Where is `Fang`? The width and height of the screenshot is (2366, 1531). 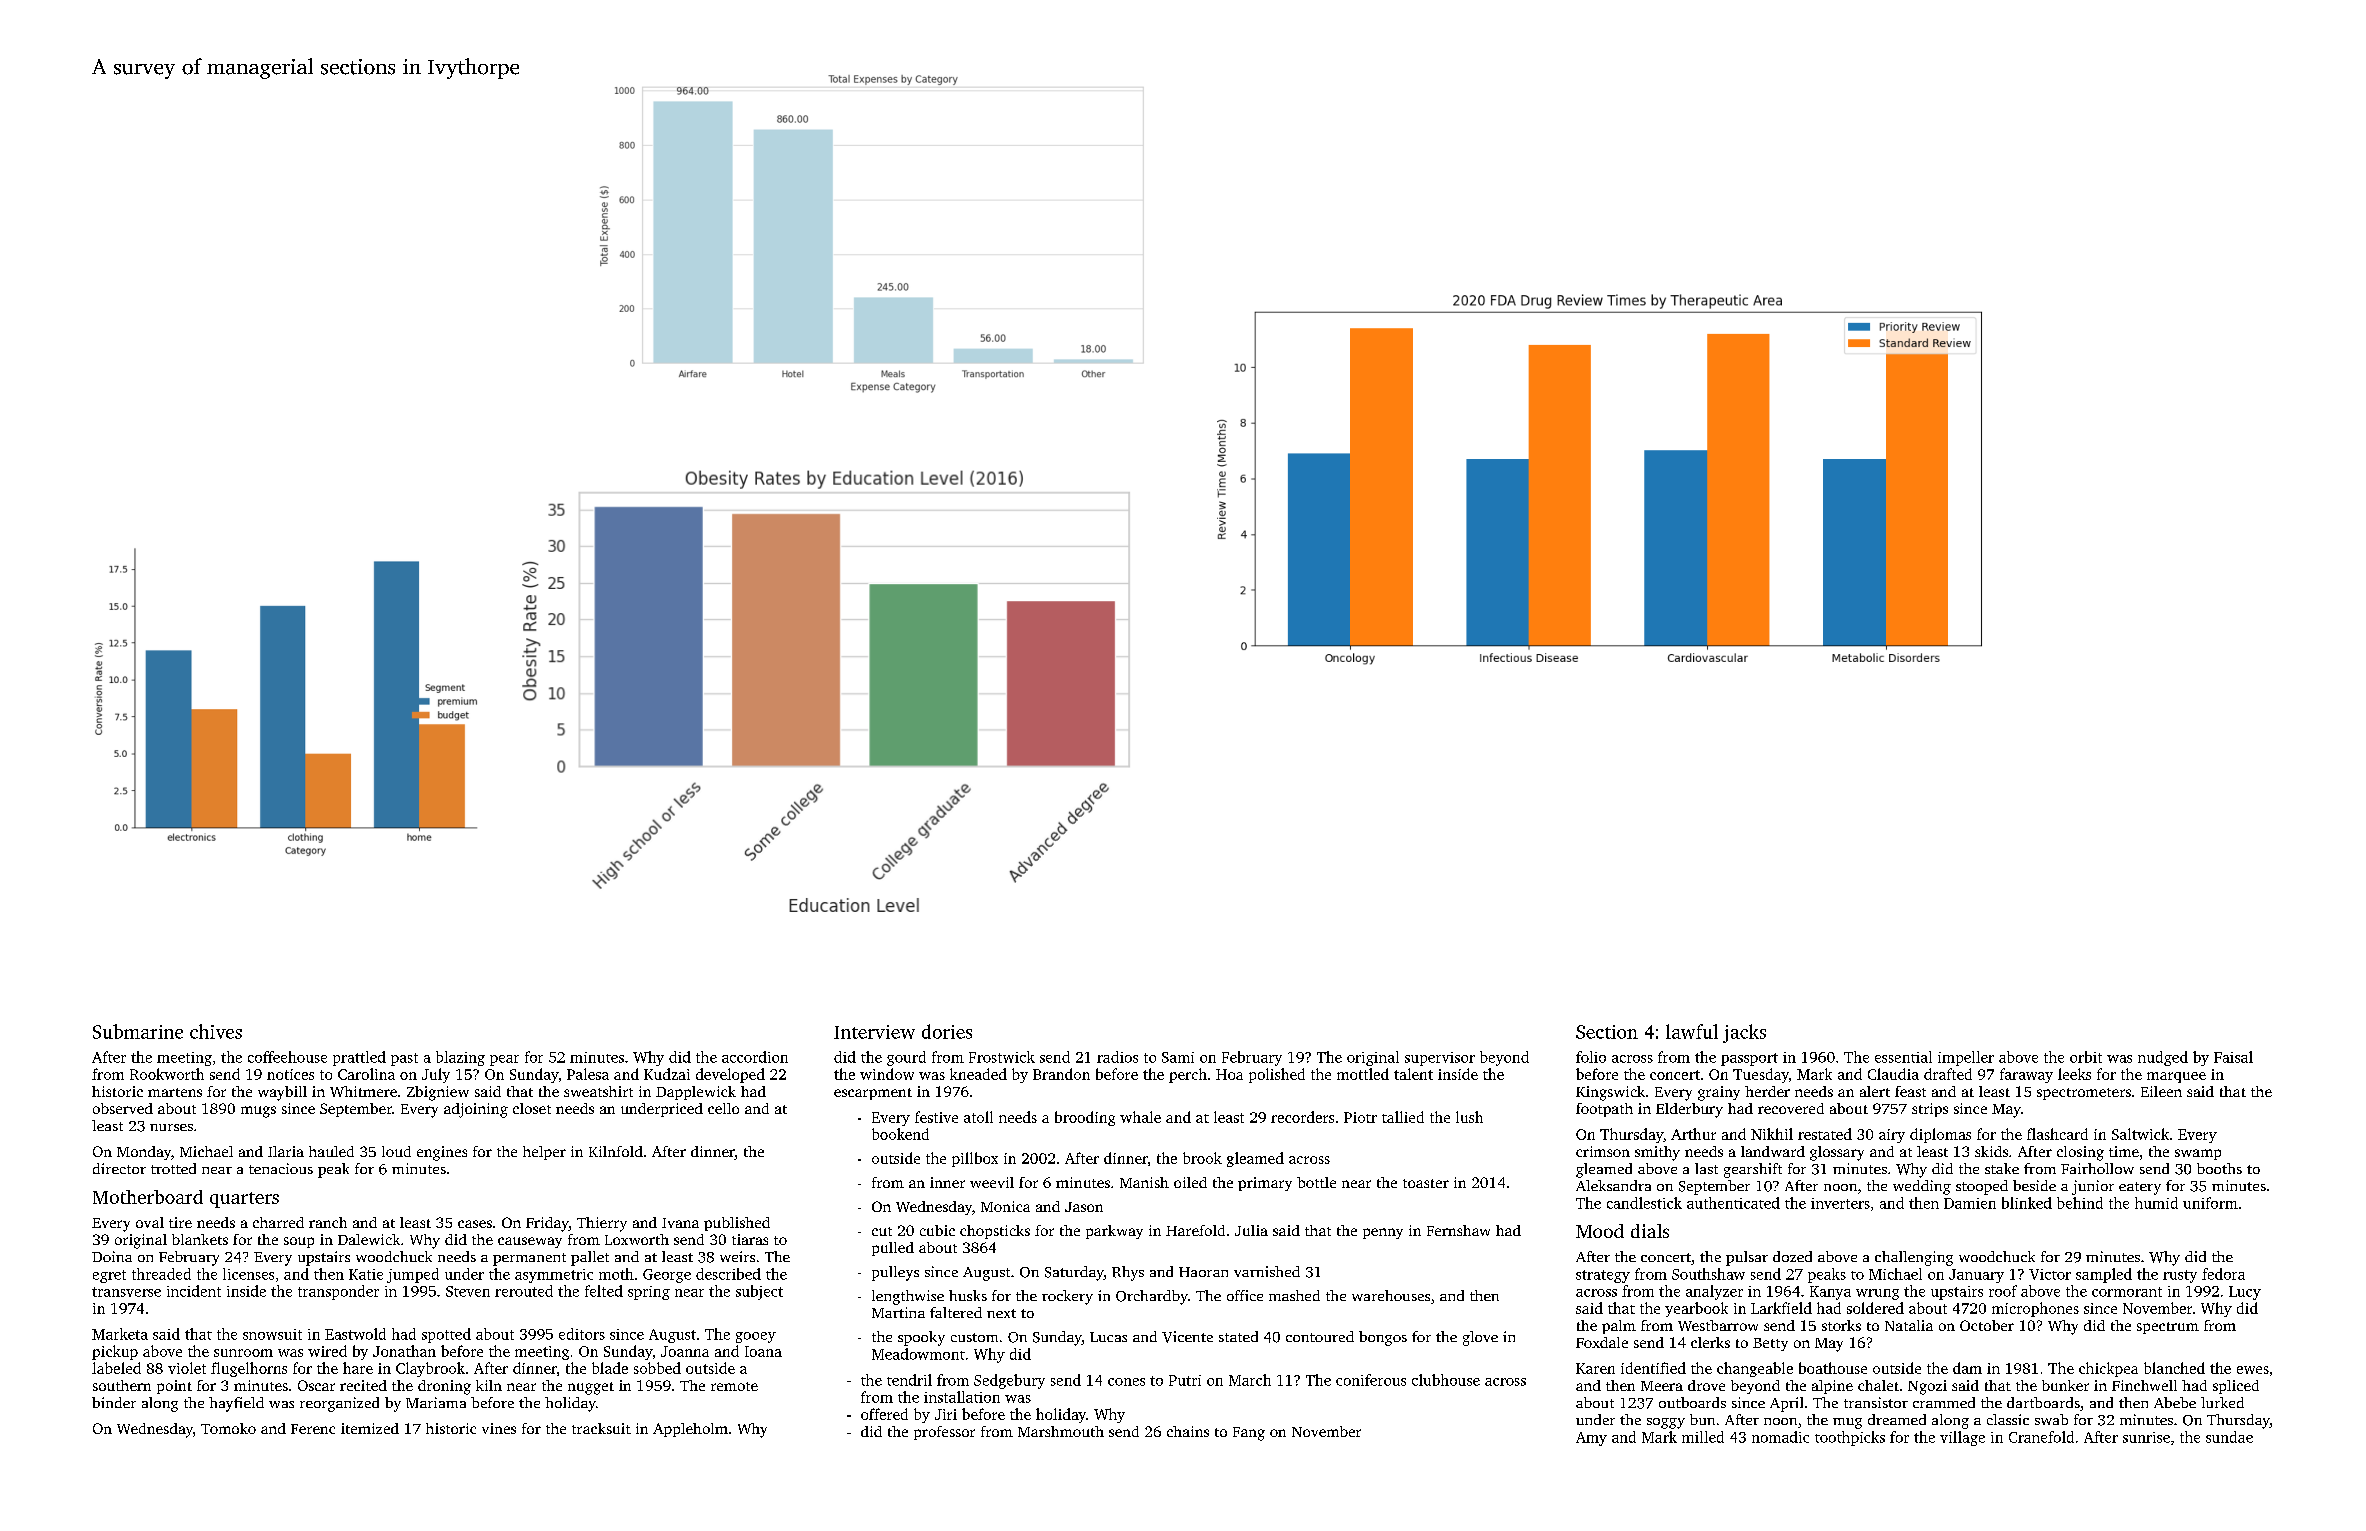 Fang is located at coordinates (1249, 1434).
